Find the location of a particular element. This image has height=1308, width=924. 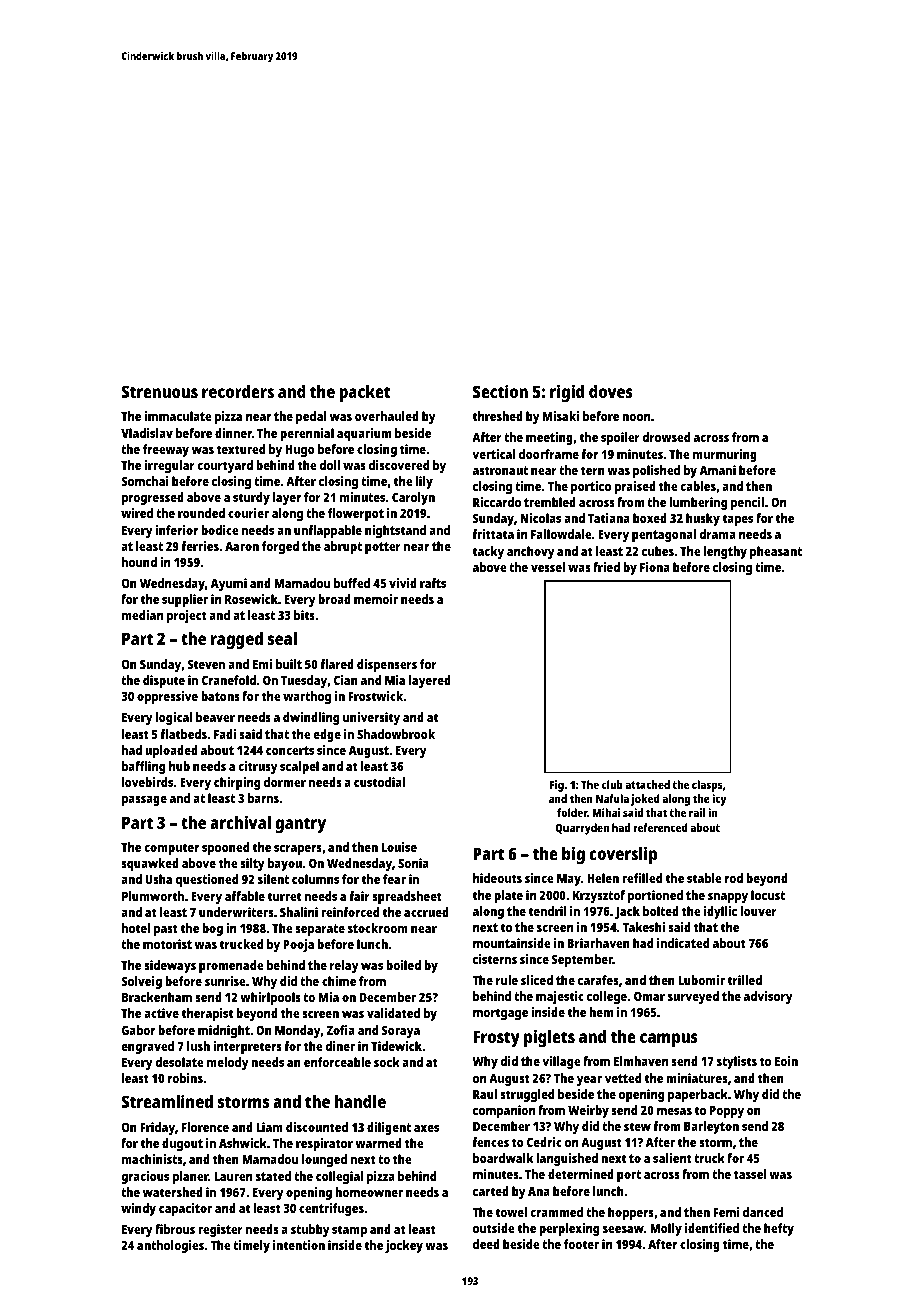

pheasant is located at coordinates (776, 552).
